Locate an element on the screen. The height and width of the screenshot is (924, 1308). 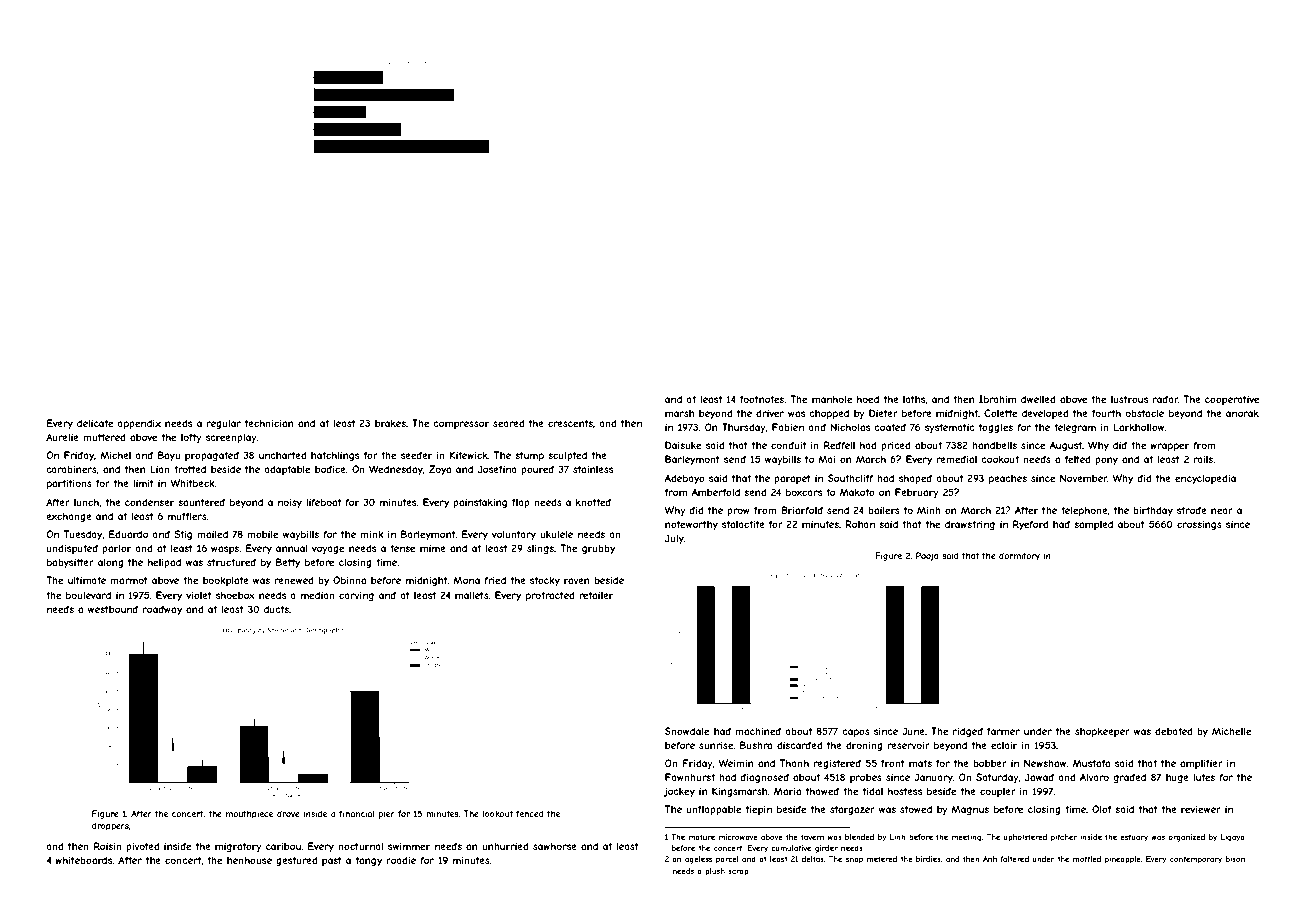
dormitory is located at coordinates (1019, 556).
